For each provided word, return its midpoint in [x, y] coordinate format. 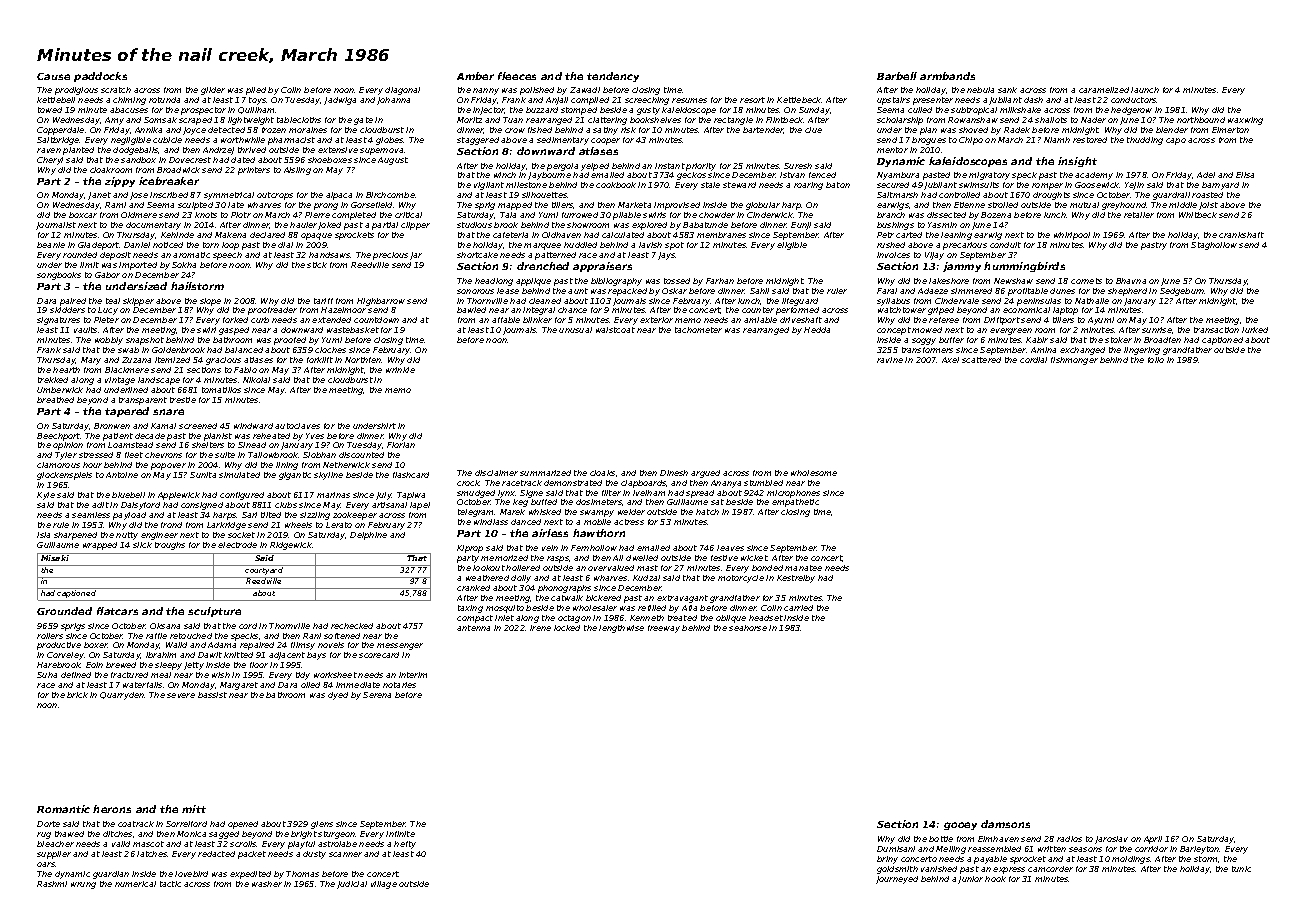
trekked [53, 380]
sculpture [214, 612]
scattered [981, 360]
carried [798, 608]
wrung [83, 885]
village [384, 885]
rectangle [733, 121]
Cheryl [50, 161]
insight [1077, 162]
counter [758, 310]
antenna [473, 628]
